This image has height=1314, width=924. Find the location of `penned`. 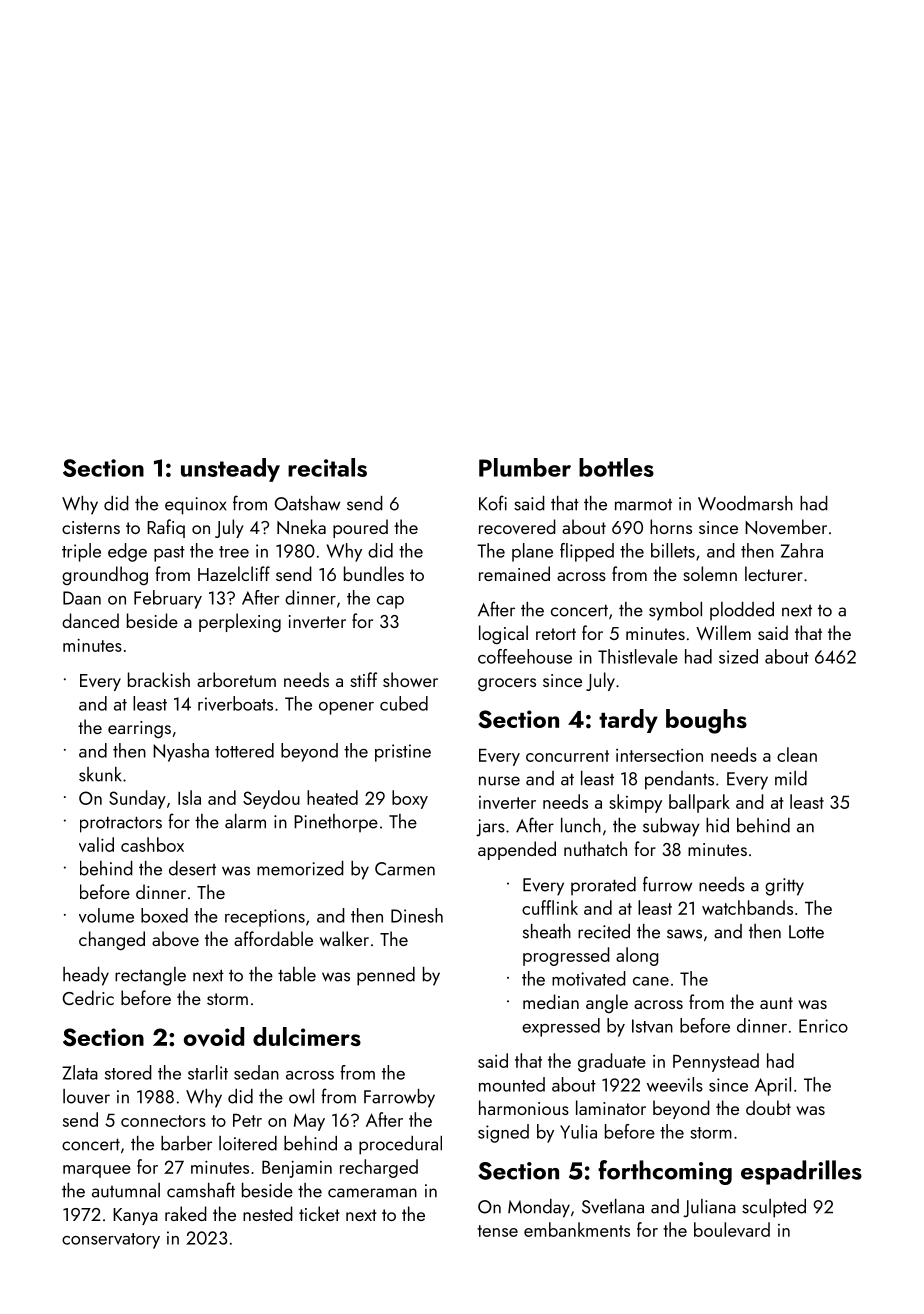

penned is located at coordinates (386, 976).
